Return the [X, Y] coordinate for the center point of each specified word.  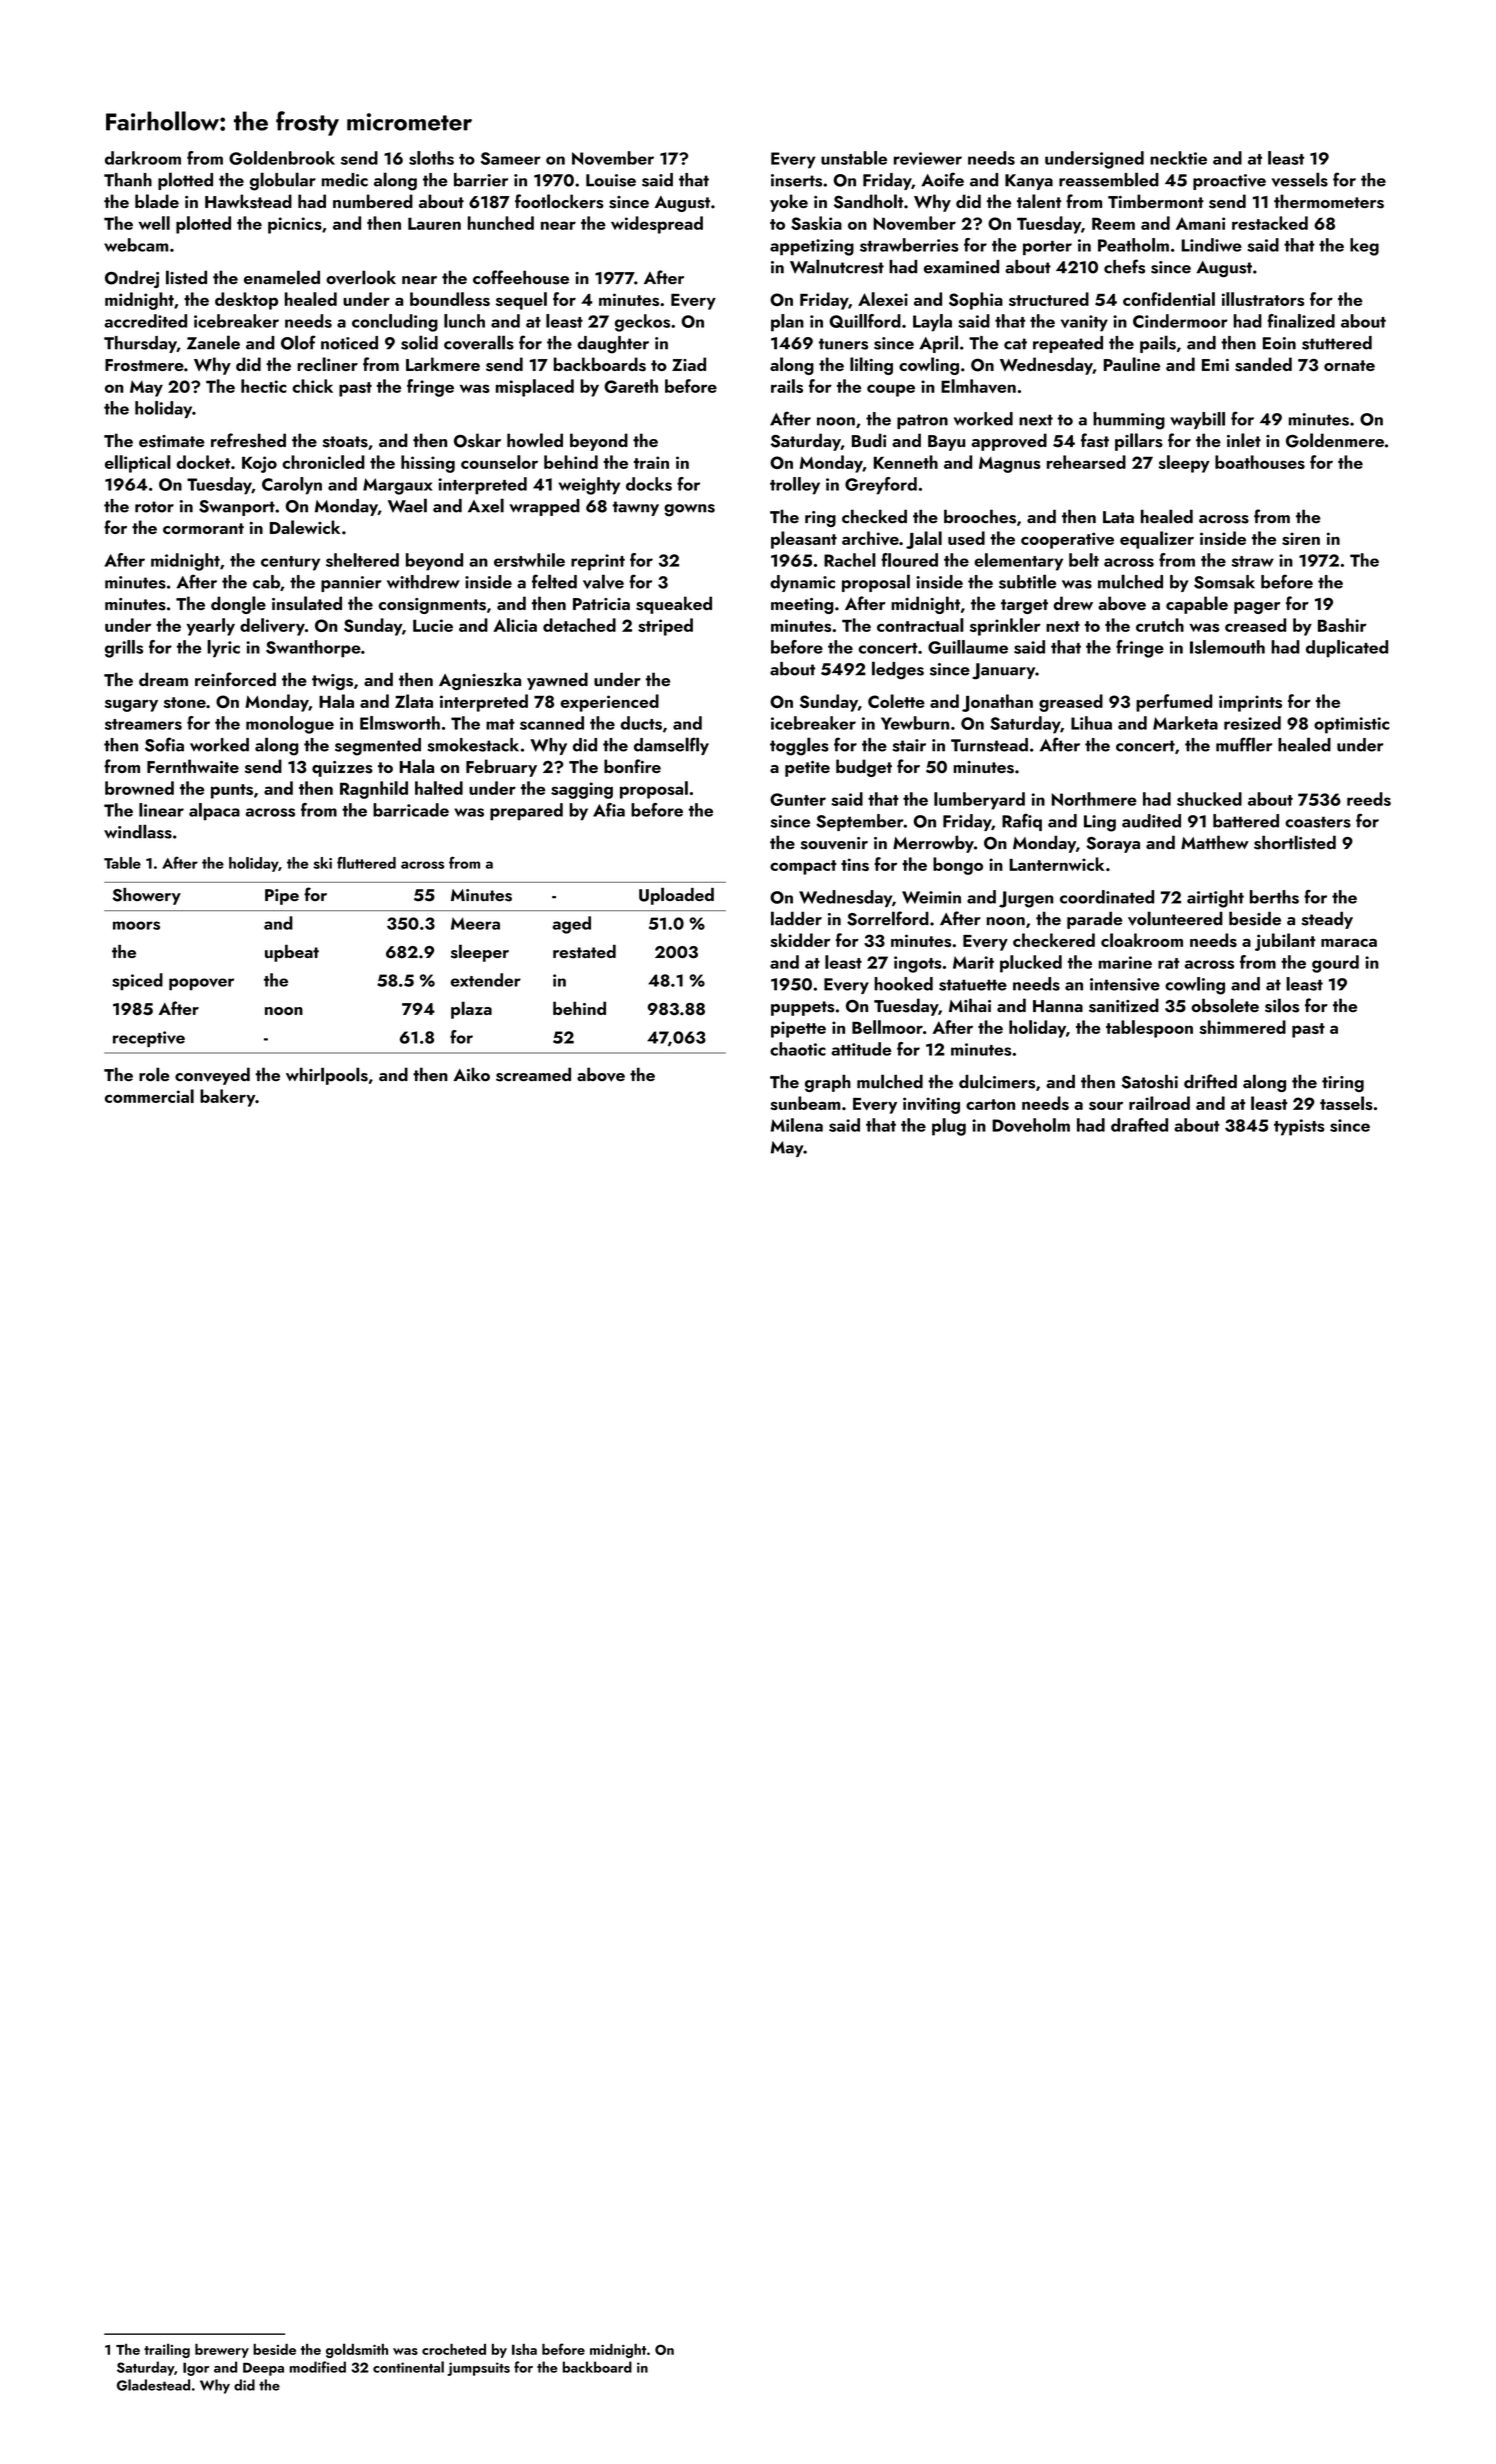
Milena [797, 1125]
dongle [238, 605]
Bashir [1342, 625]
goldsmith [357, 2350]
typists [1299, 1127]
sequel [521, 301]
